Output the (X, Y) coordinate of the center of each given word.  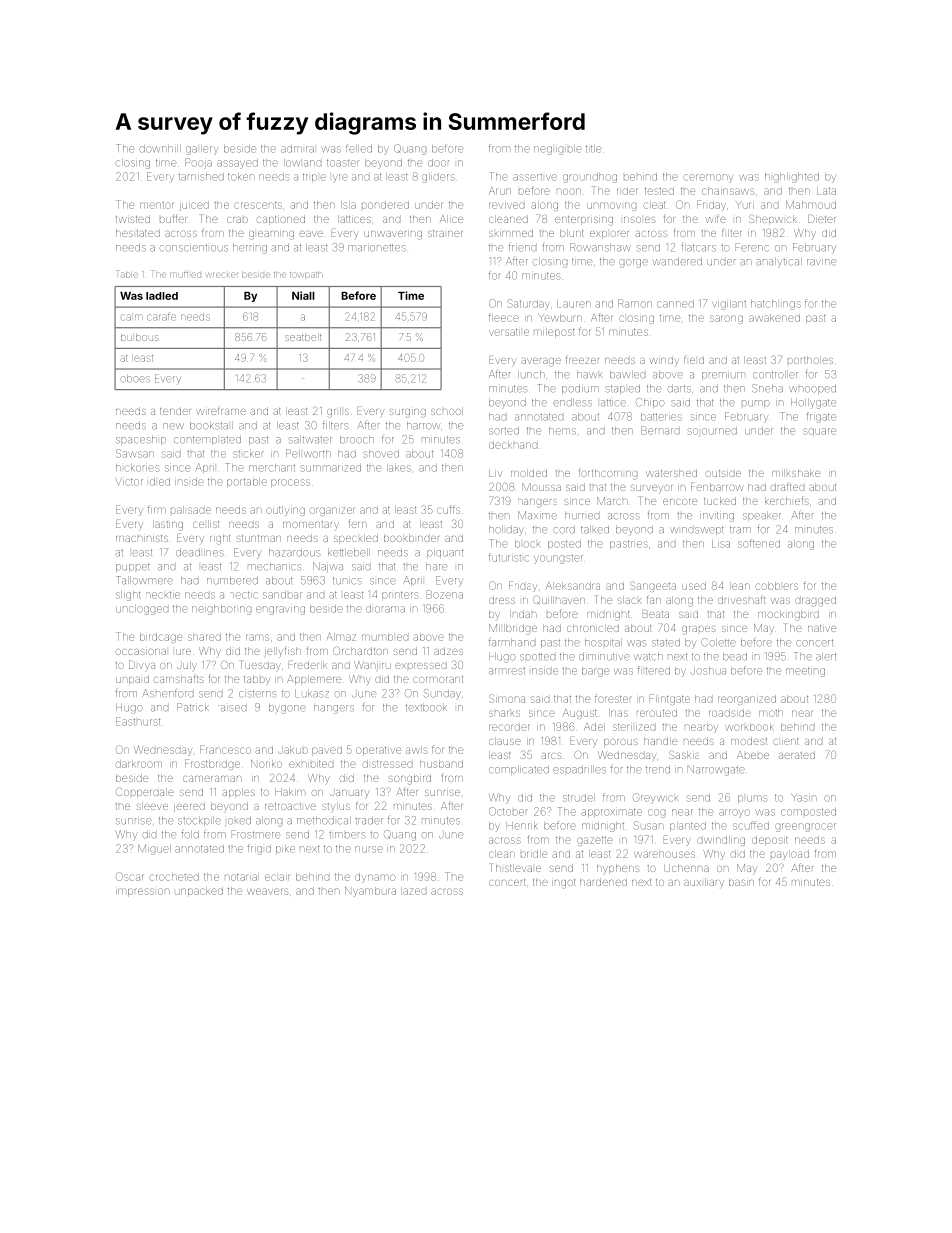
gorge (633, 263)
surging (408, 413)
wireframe (221, 410)
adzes (448, 651)
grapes (699, 630)
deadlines (200, 553)
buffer (173, 218)
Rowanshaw (600, 247)
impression (143, 892)
